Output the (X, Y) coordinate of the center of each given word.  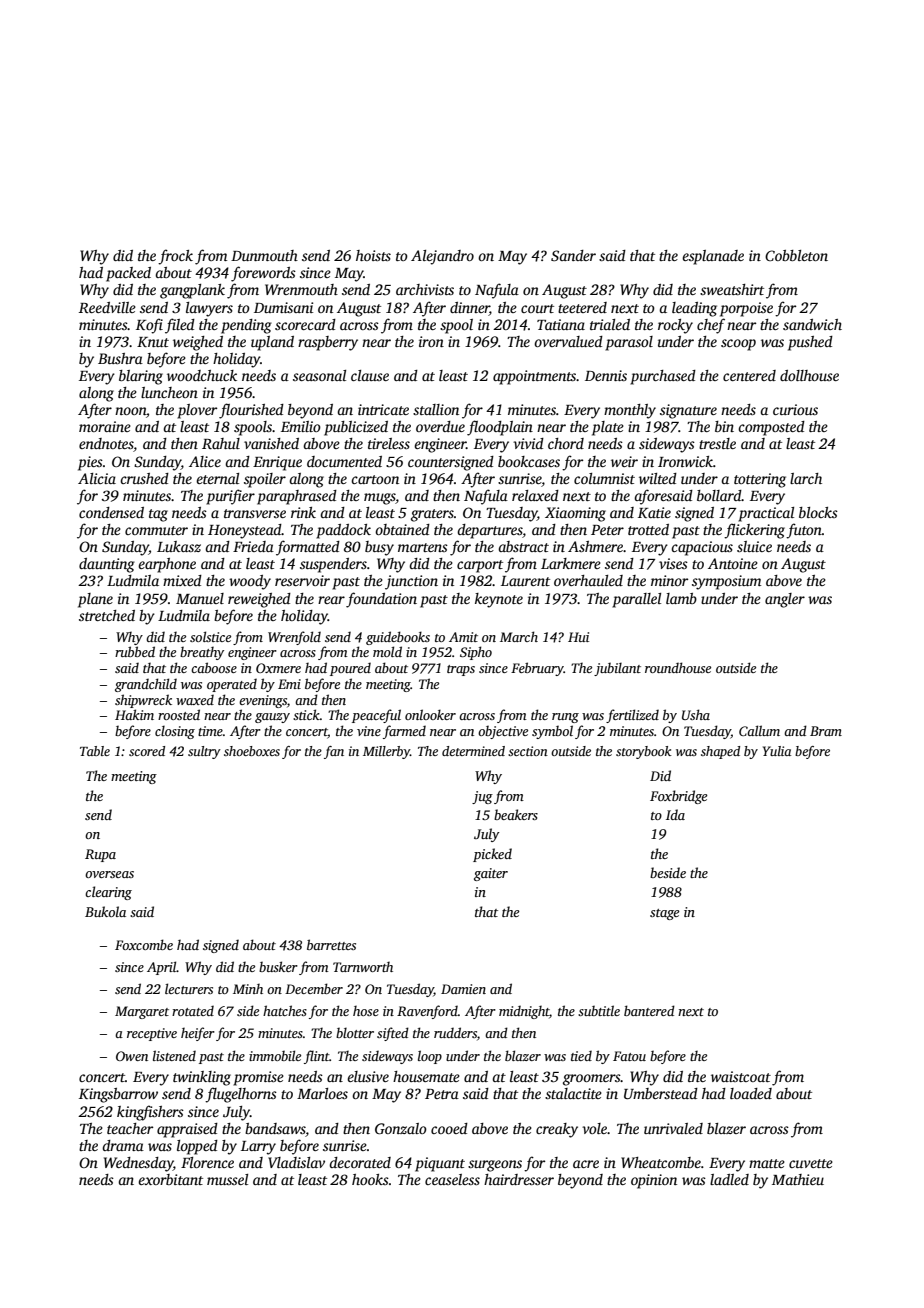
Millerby (386, 752)
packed (128, 274)
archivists (425, 289)
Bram (826, 731)
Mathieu (798, 1179)
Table (95, 751)
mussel (227, 1179)
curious (795, 409)
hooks (370, 1179)
